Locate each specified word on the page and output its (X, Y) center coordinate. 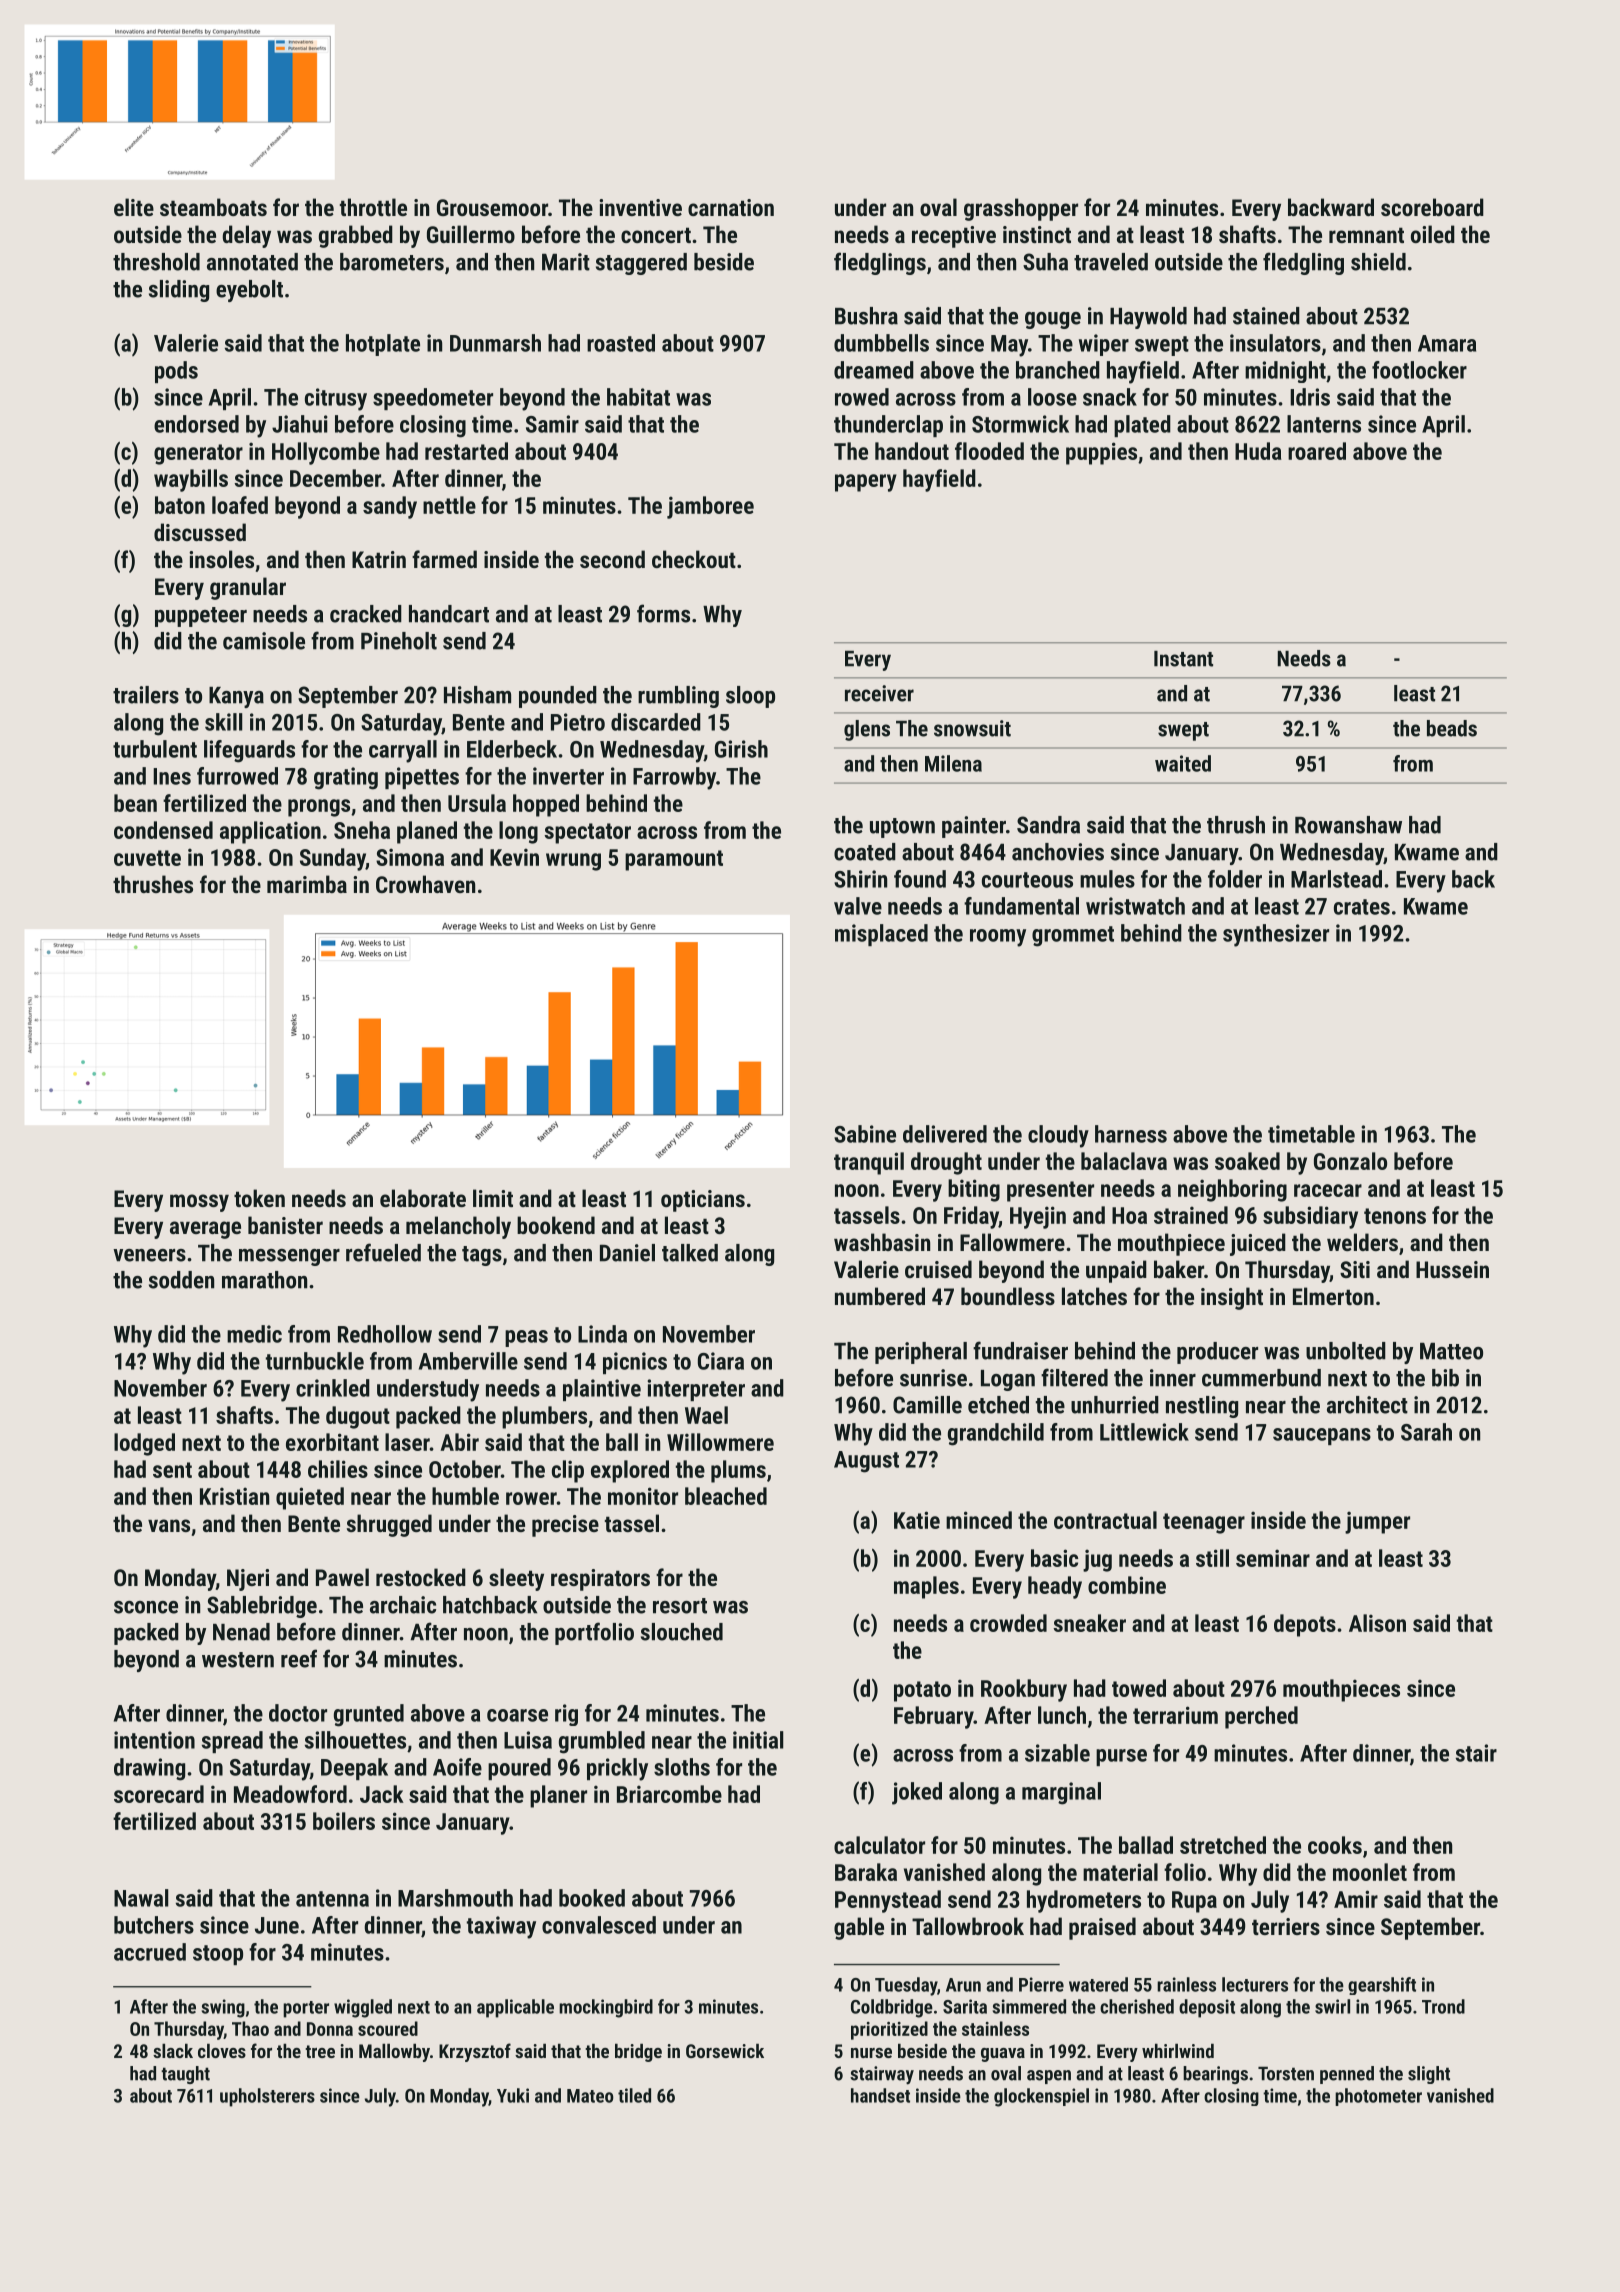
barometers (392, 262)
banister (285, 1225)
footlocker (1419, 370)
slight (1429, 2075)
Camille (927, 1405)
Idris (1310, 397)
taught (185, 2075)
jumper (1377, 1522)
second (612, 559)
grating (346, 778)
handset (880, 2095)
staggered (641, 264)
